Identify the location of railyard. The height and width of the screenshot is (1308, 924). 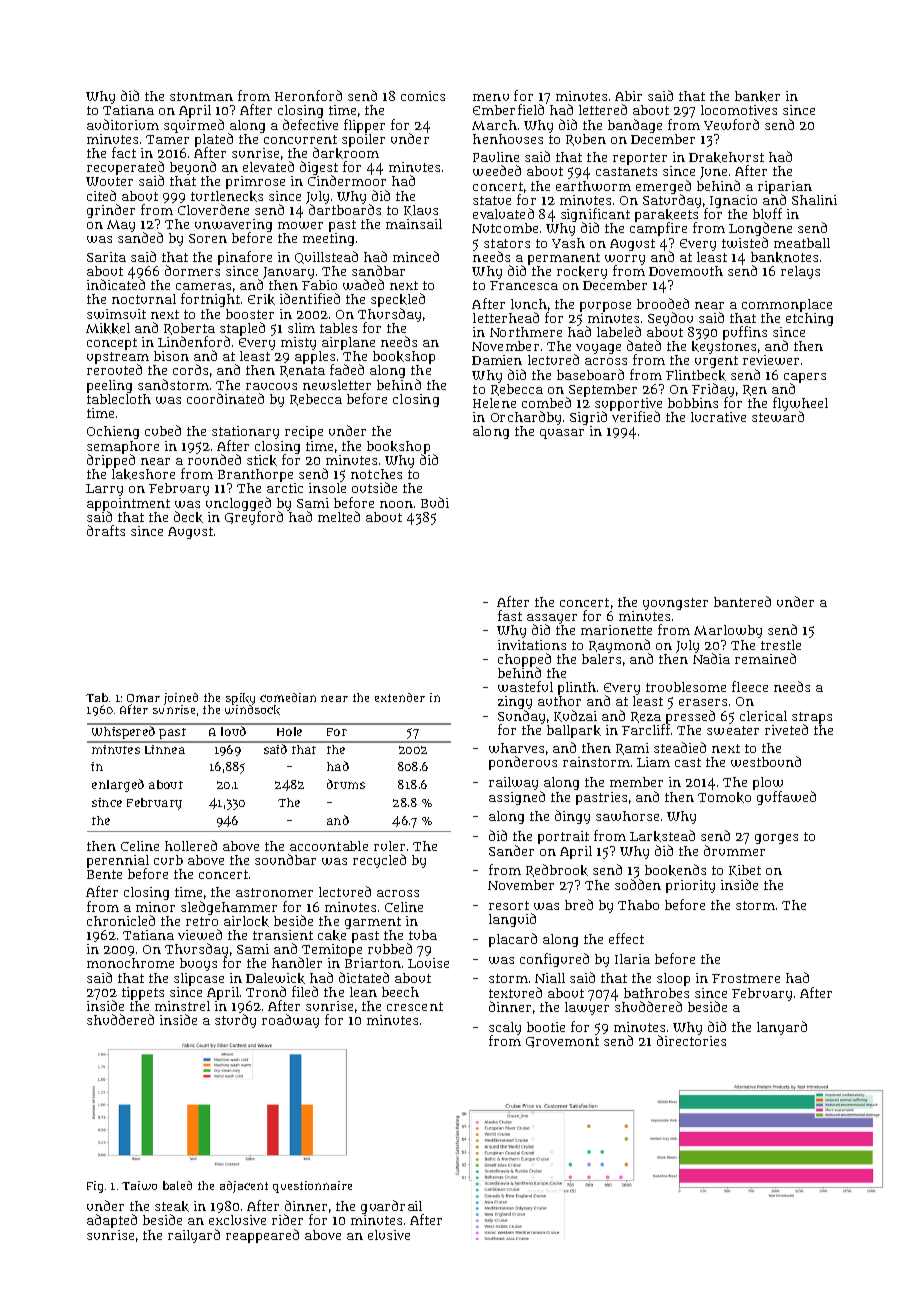
(194, 1236).
